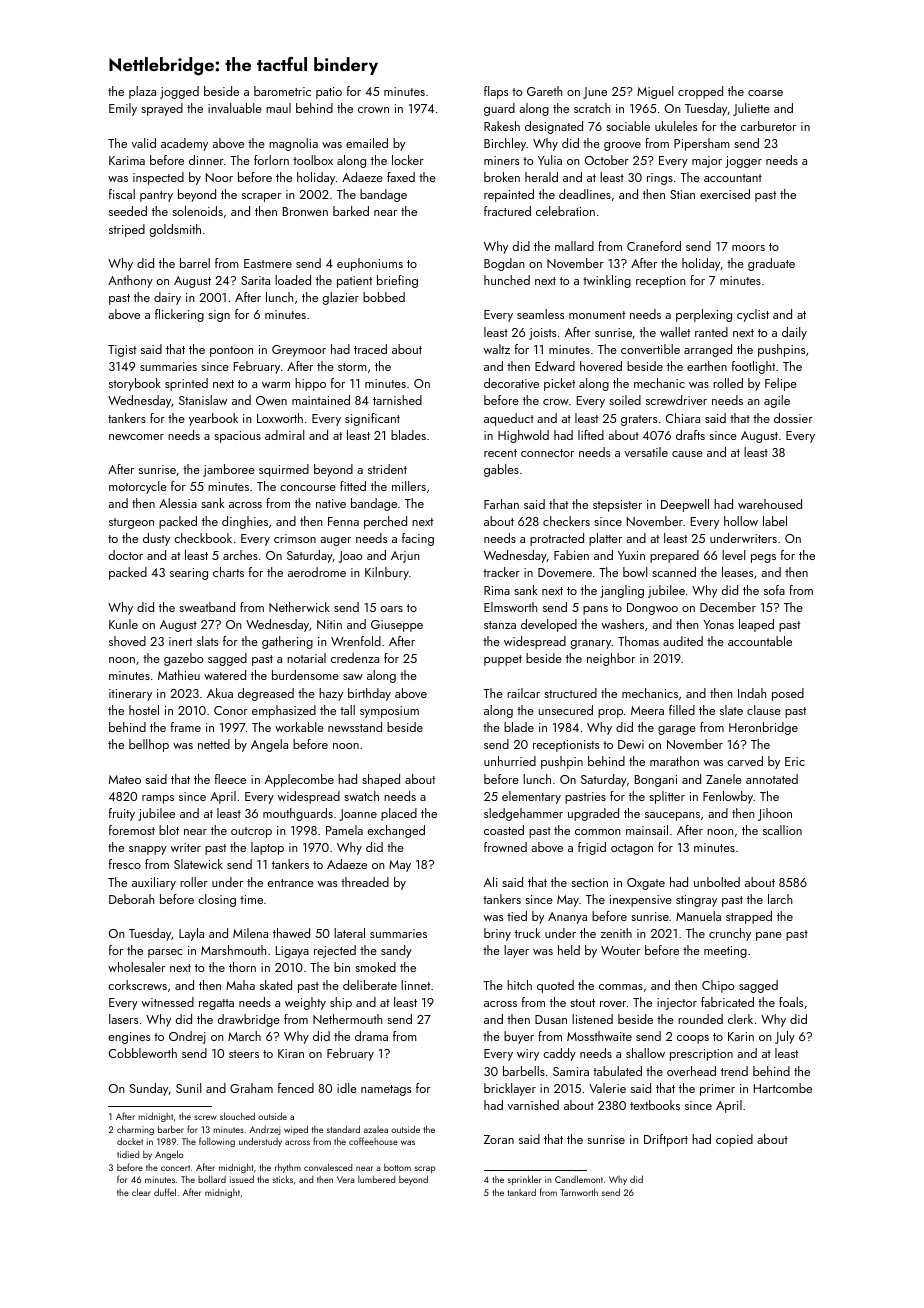 The width and height of the screenshot is (924, 1308). Describe the element at coordinates (770, 504) in the screenshot. I see `warehoused` at that location.
